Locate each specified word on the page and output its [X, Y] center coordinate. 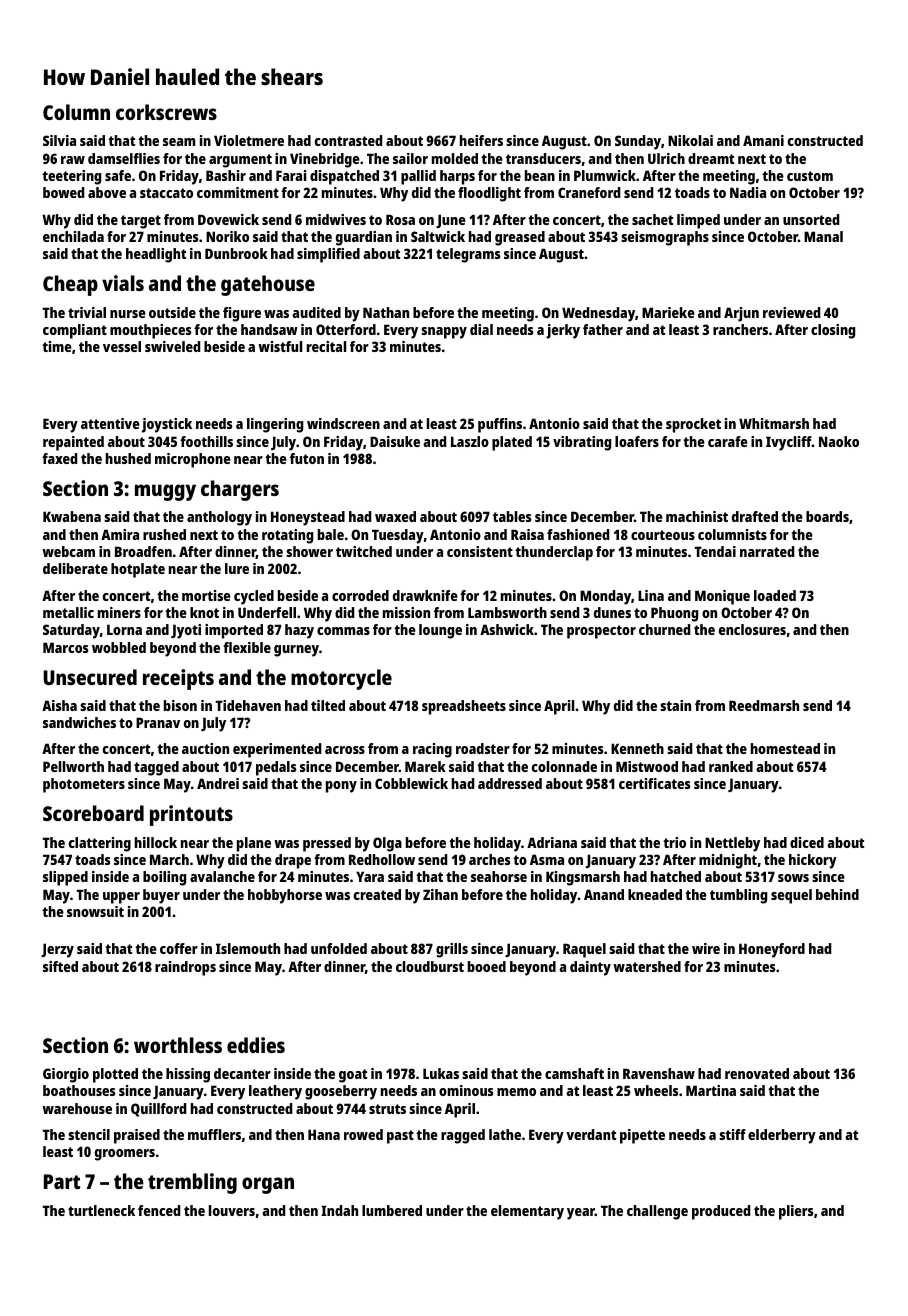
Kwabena [72, 516]
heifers [481, 140]
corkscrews [166, 112]
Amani [763, 140]
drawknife [425, 595]
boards [827, 516]
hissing [188, 1075]
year [581, 1214]
